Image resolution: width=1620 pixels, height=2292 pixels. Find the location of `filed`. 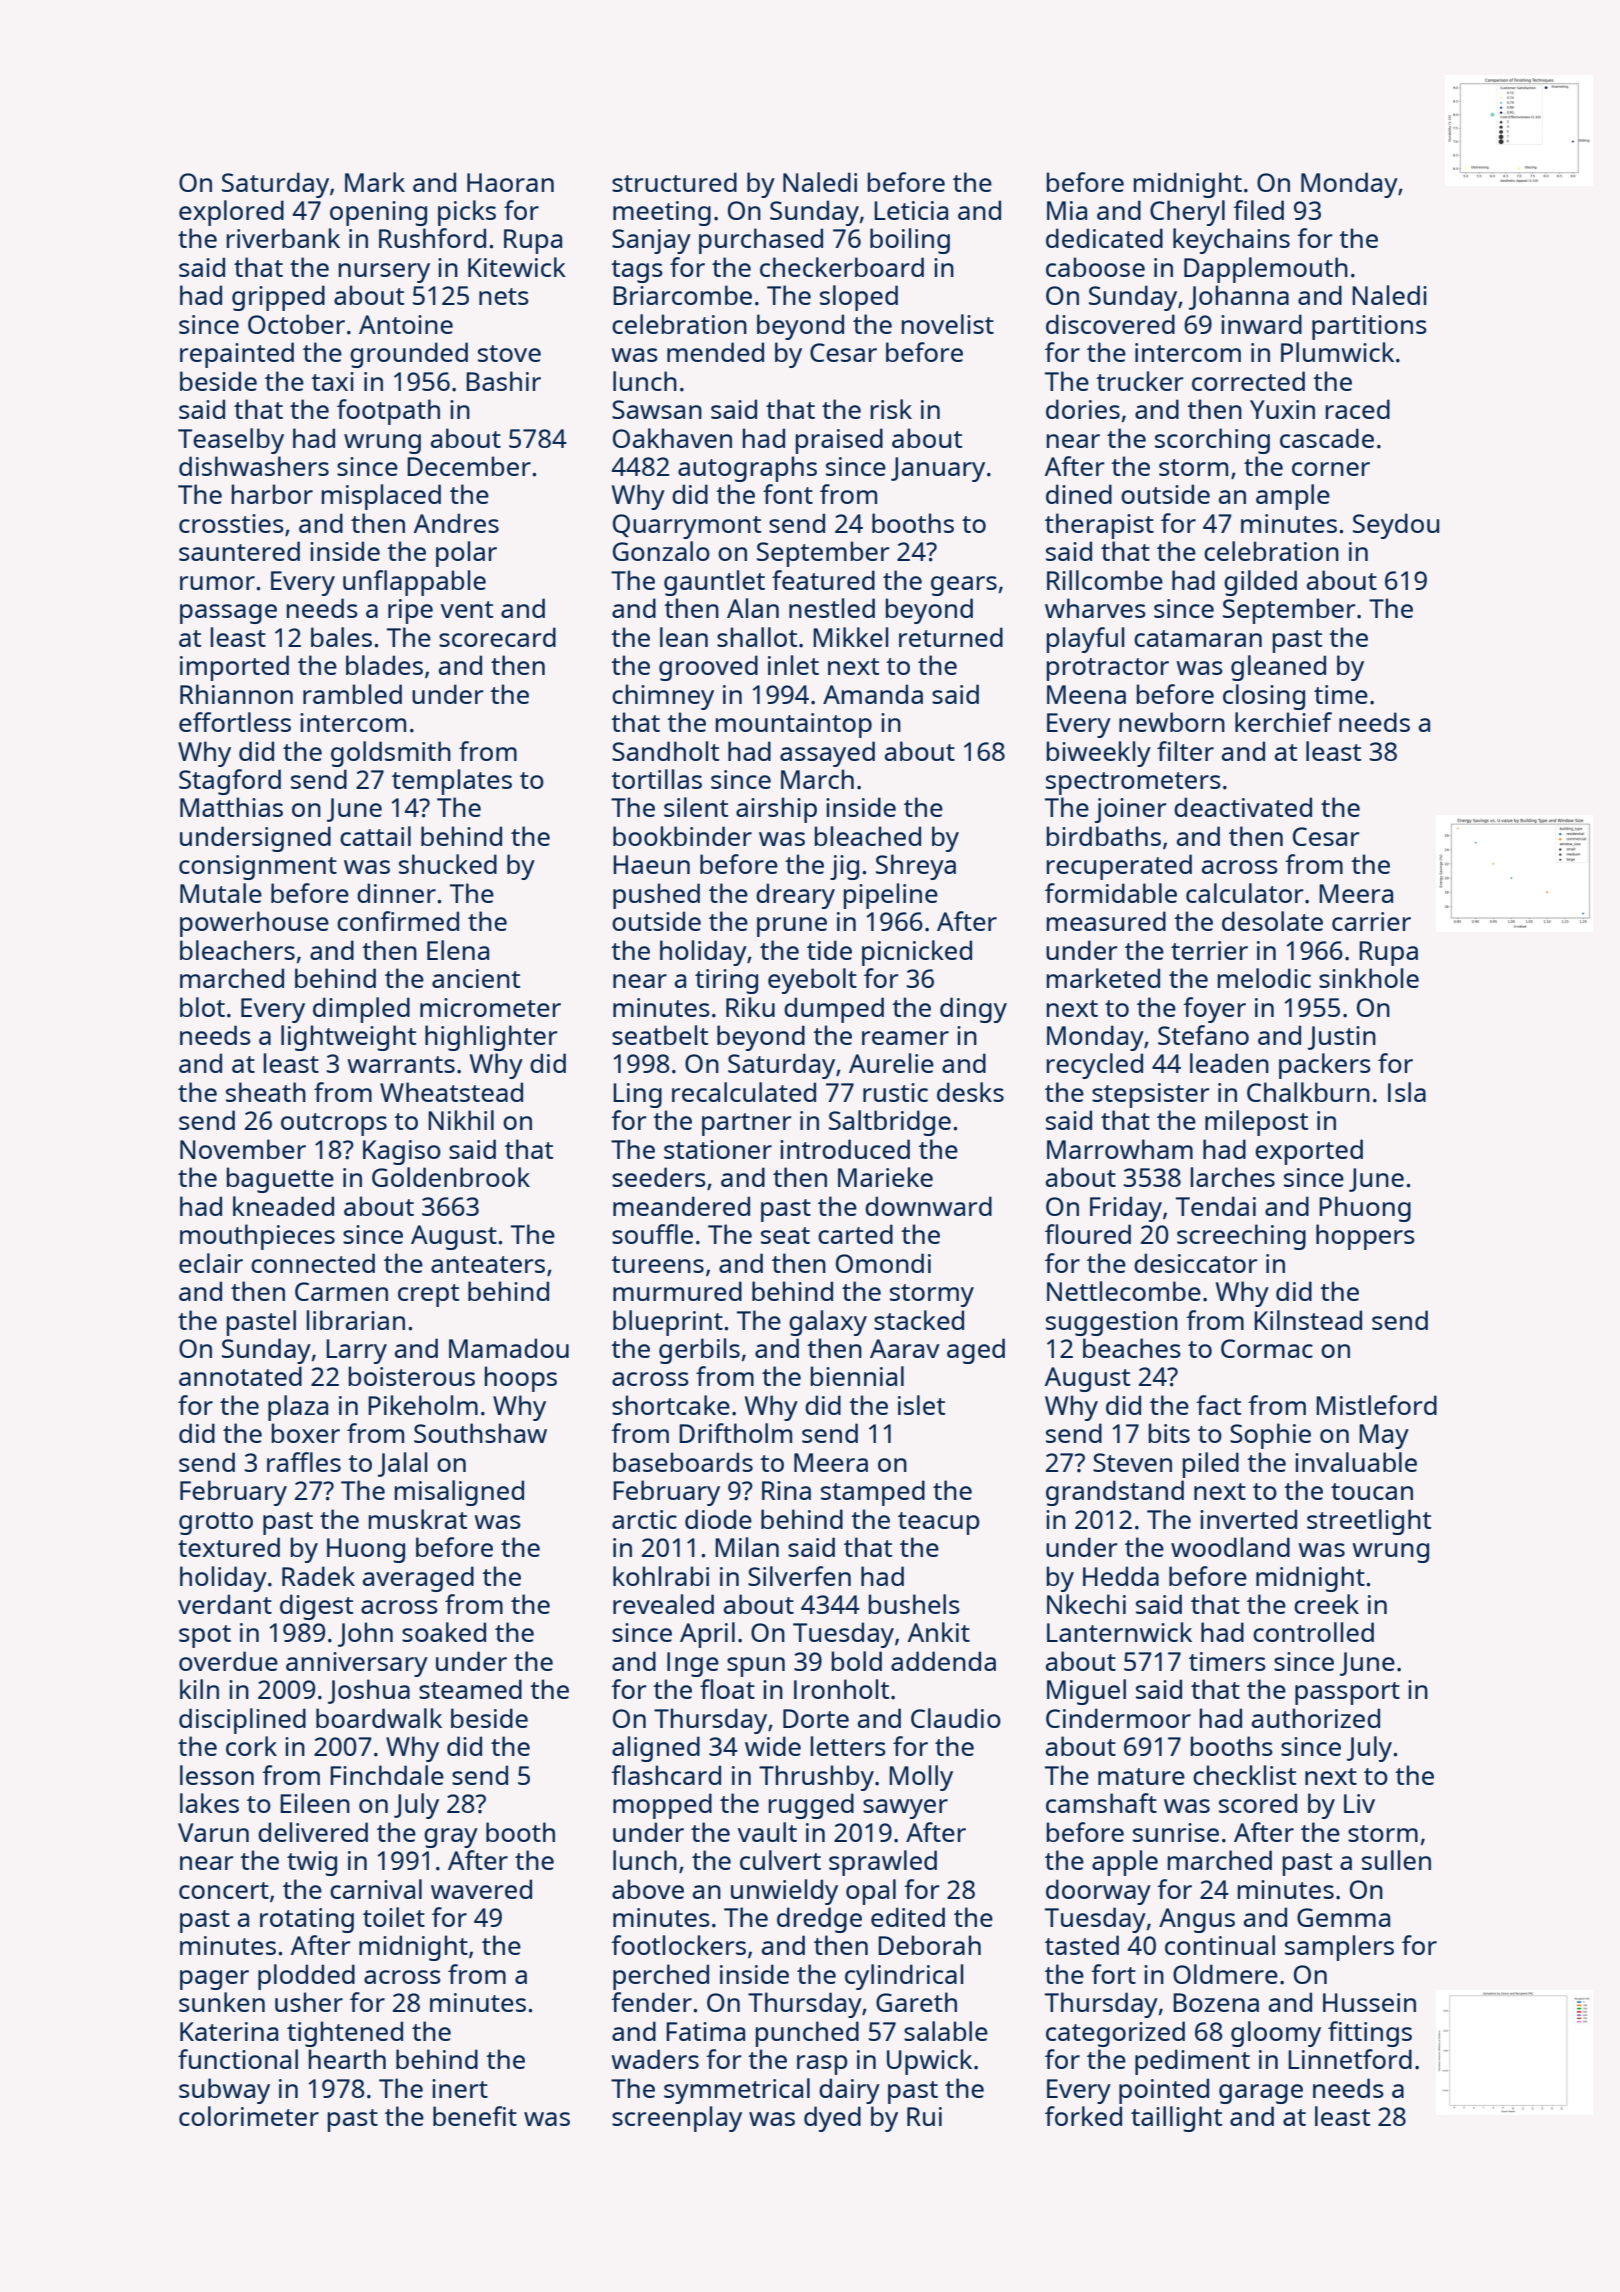

filed is located at coordinates (1258, 210).
